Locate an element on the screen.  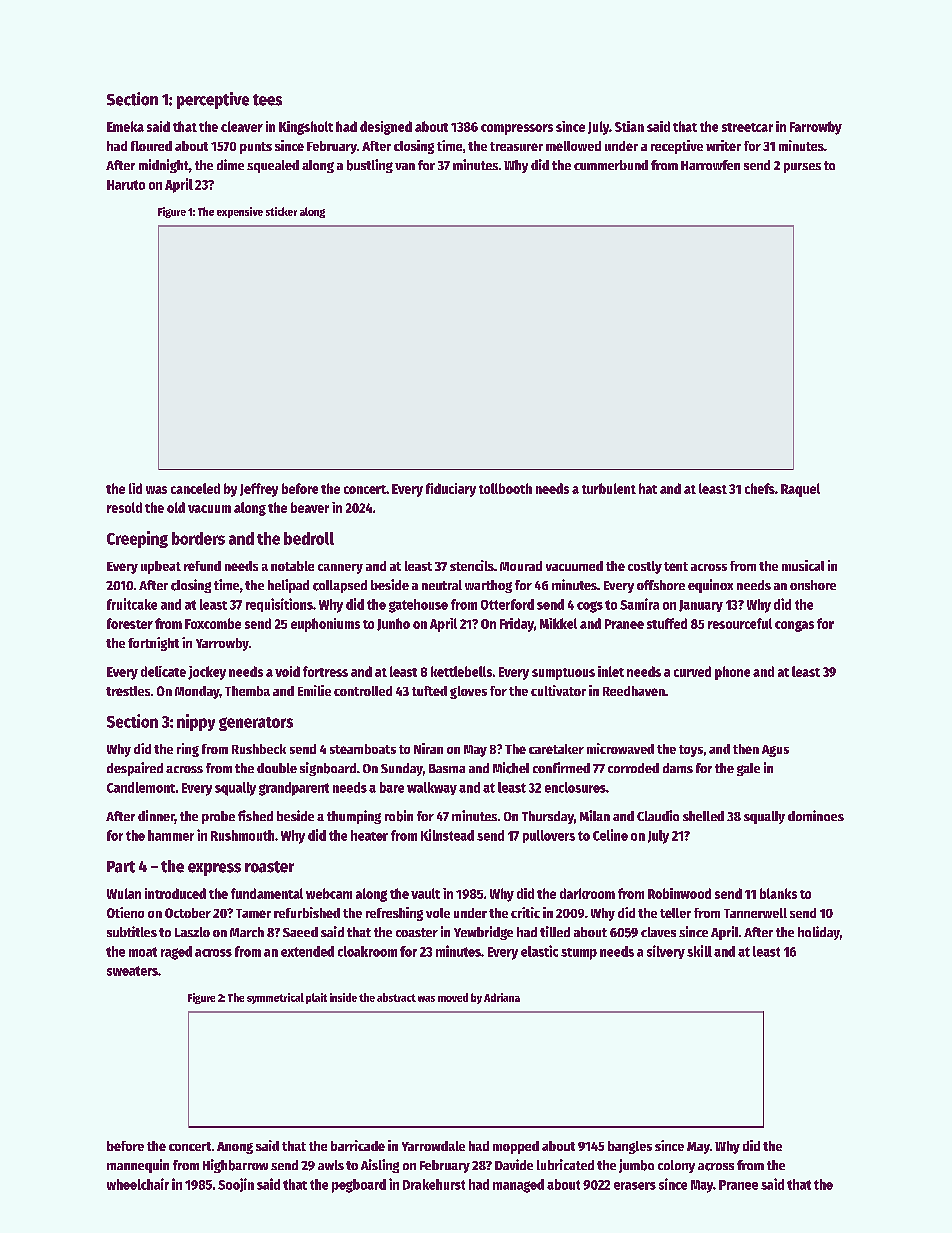
Reedhaven is located at coordinates (634, 691).
